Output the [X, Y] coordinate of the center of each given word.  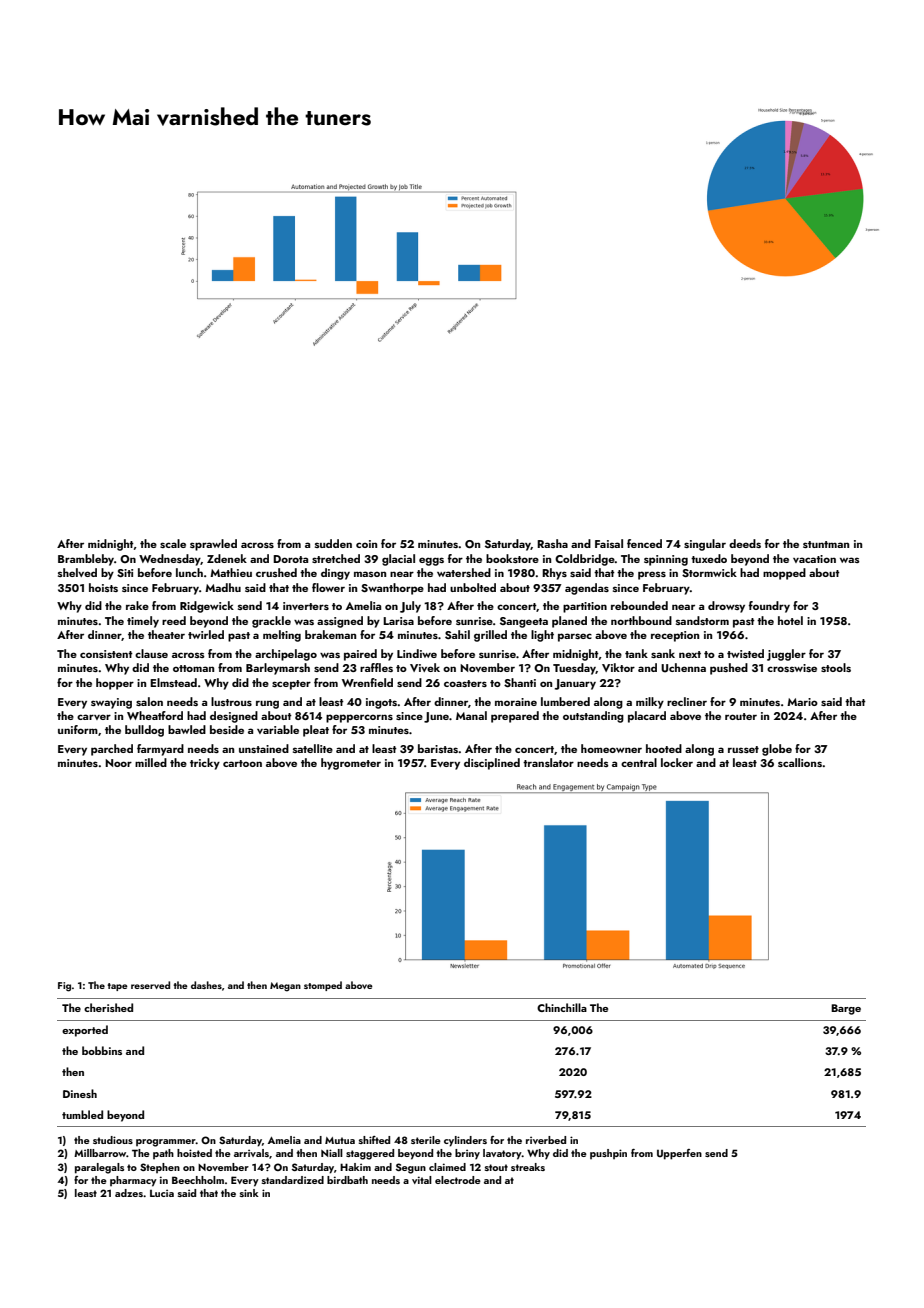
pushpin [608, 1154]
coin [366, 544]
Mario [802, 702]
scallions [800, 762]
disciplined [492, 764]
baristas [438, 748]
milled [151, 762]
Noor [118, 763]
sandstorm [702, 620]
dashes [206, 985]
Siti [125, 573]
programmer [166, 1143]
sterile [426, 1140]
